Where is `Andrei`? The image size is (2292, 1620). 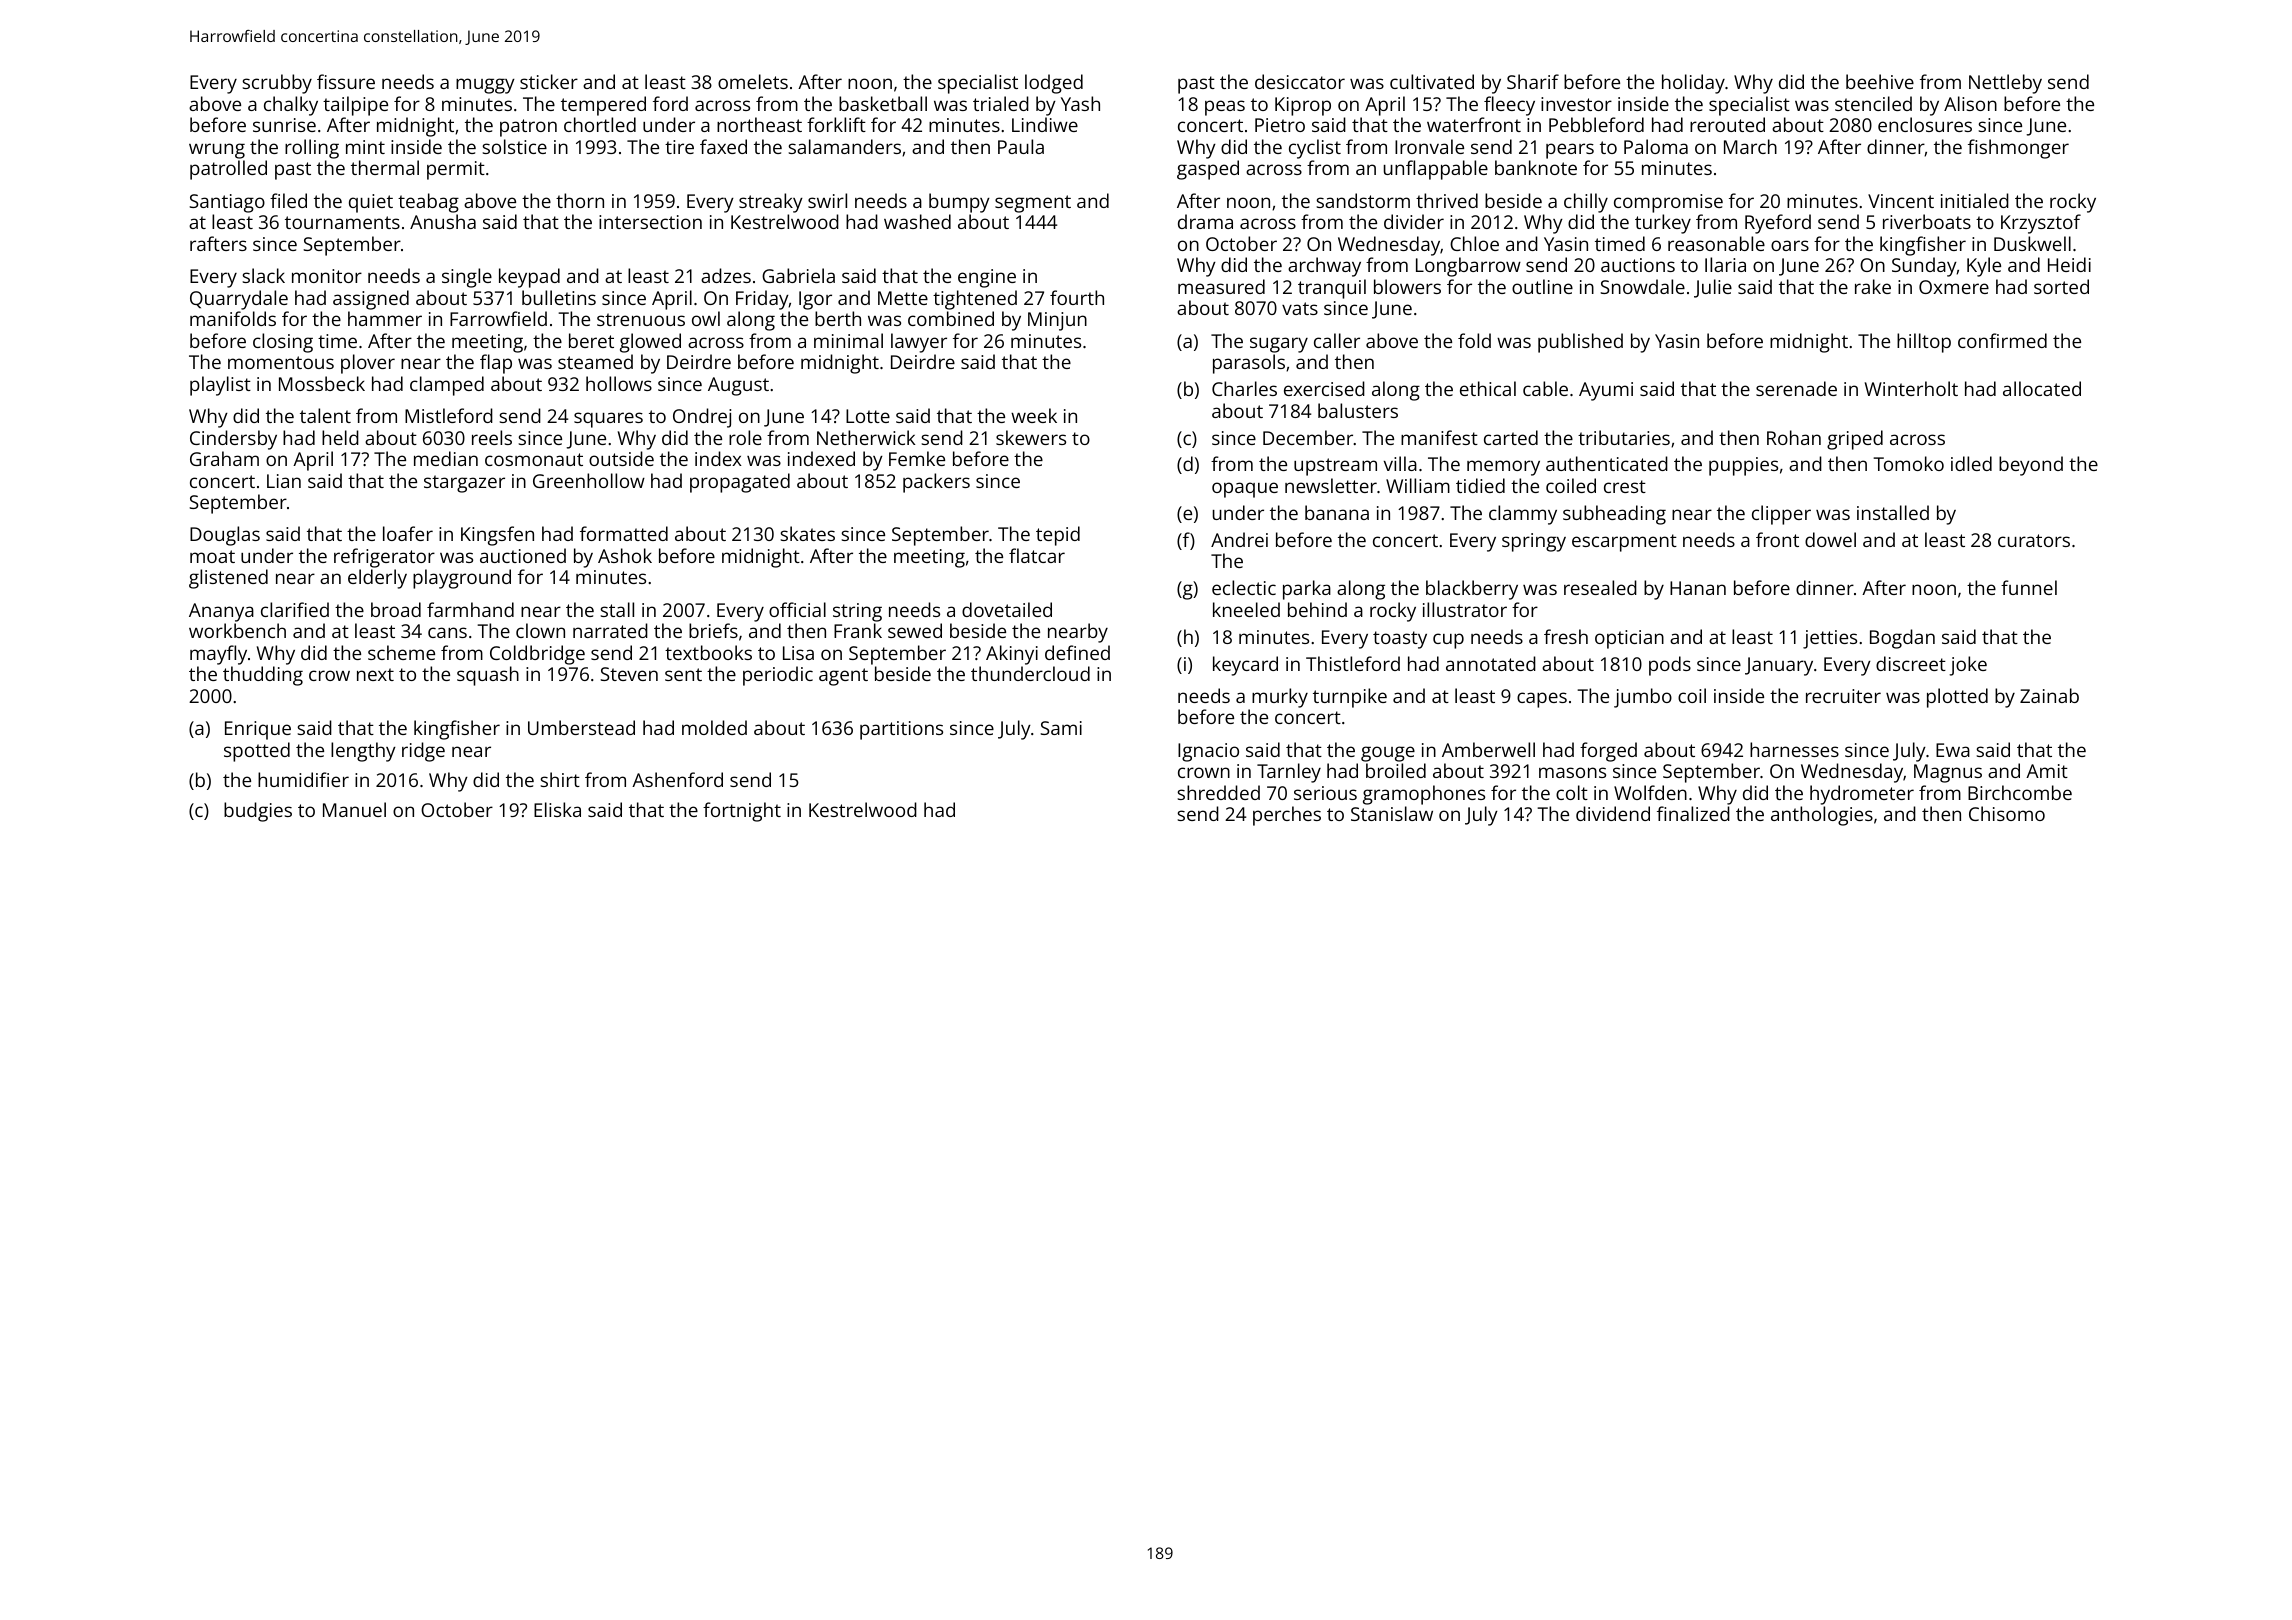
Andrei is located at coordinates (1239, 539).
